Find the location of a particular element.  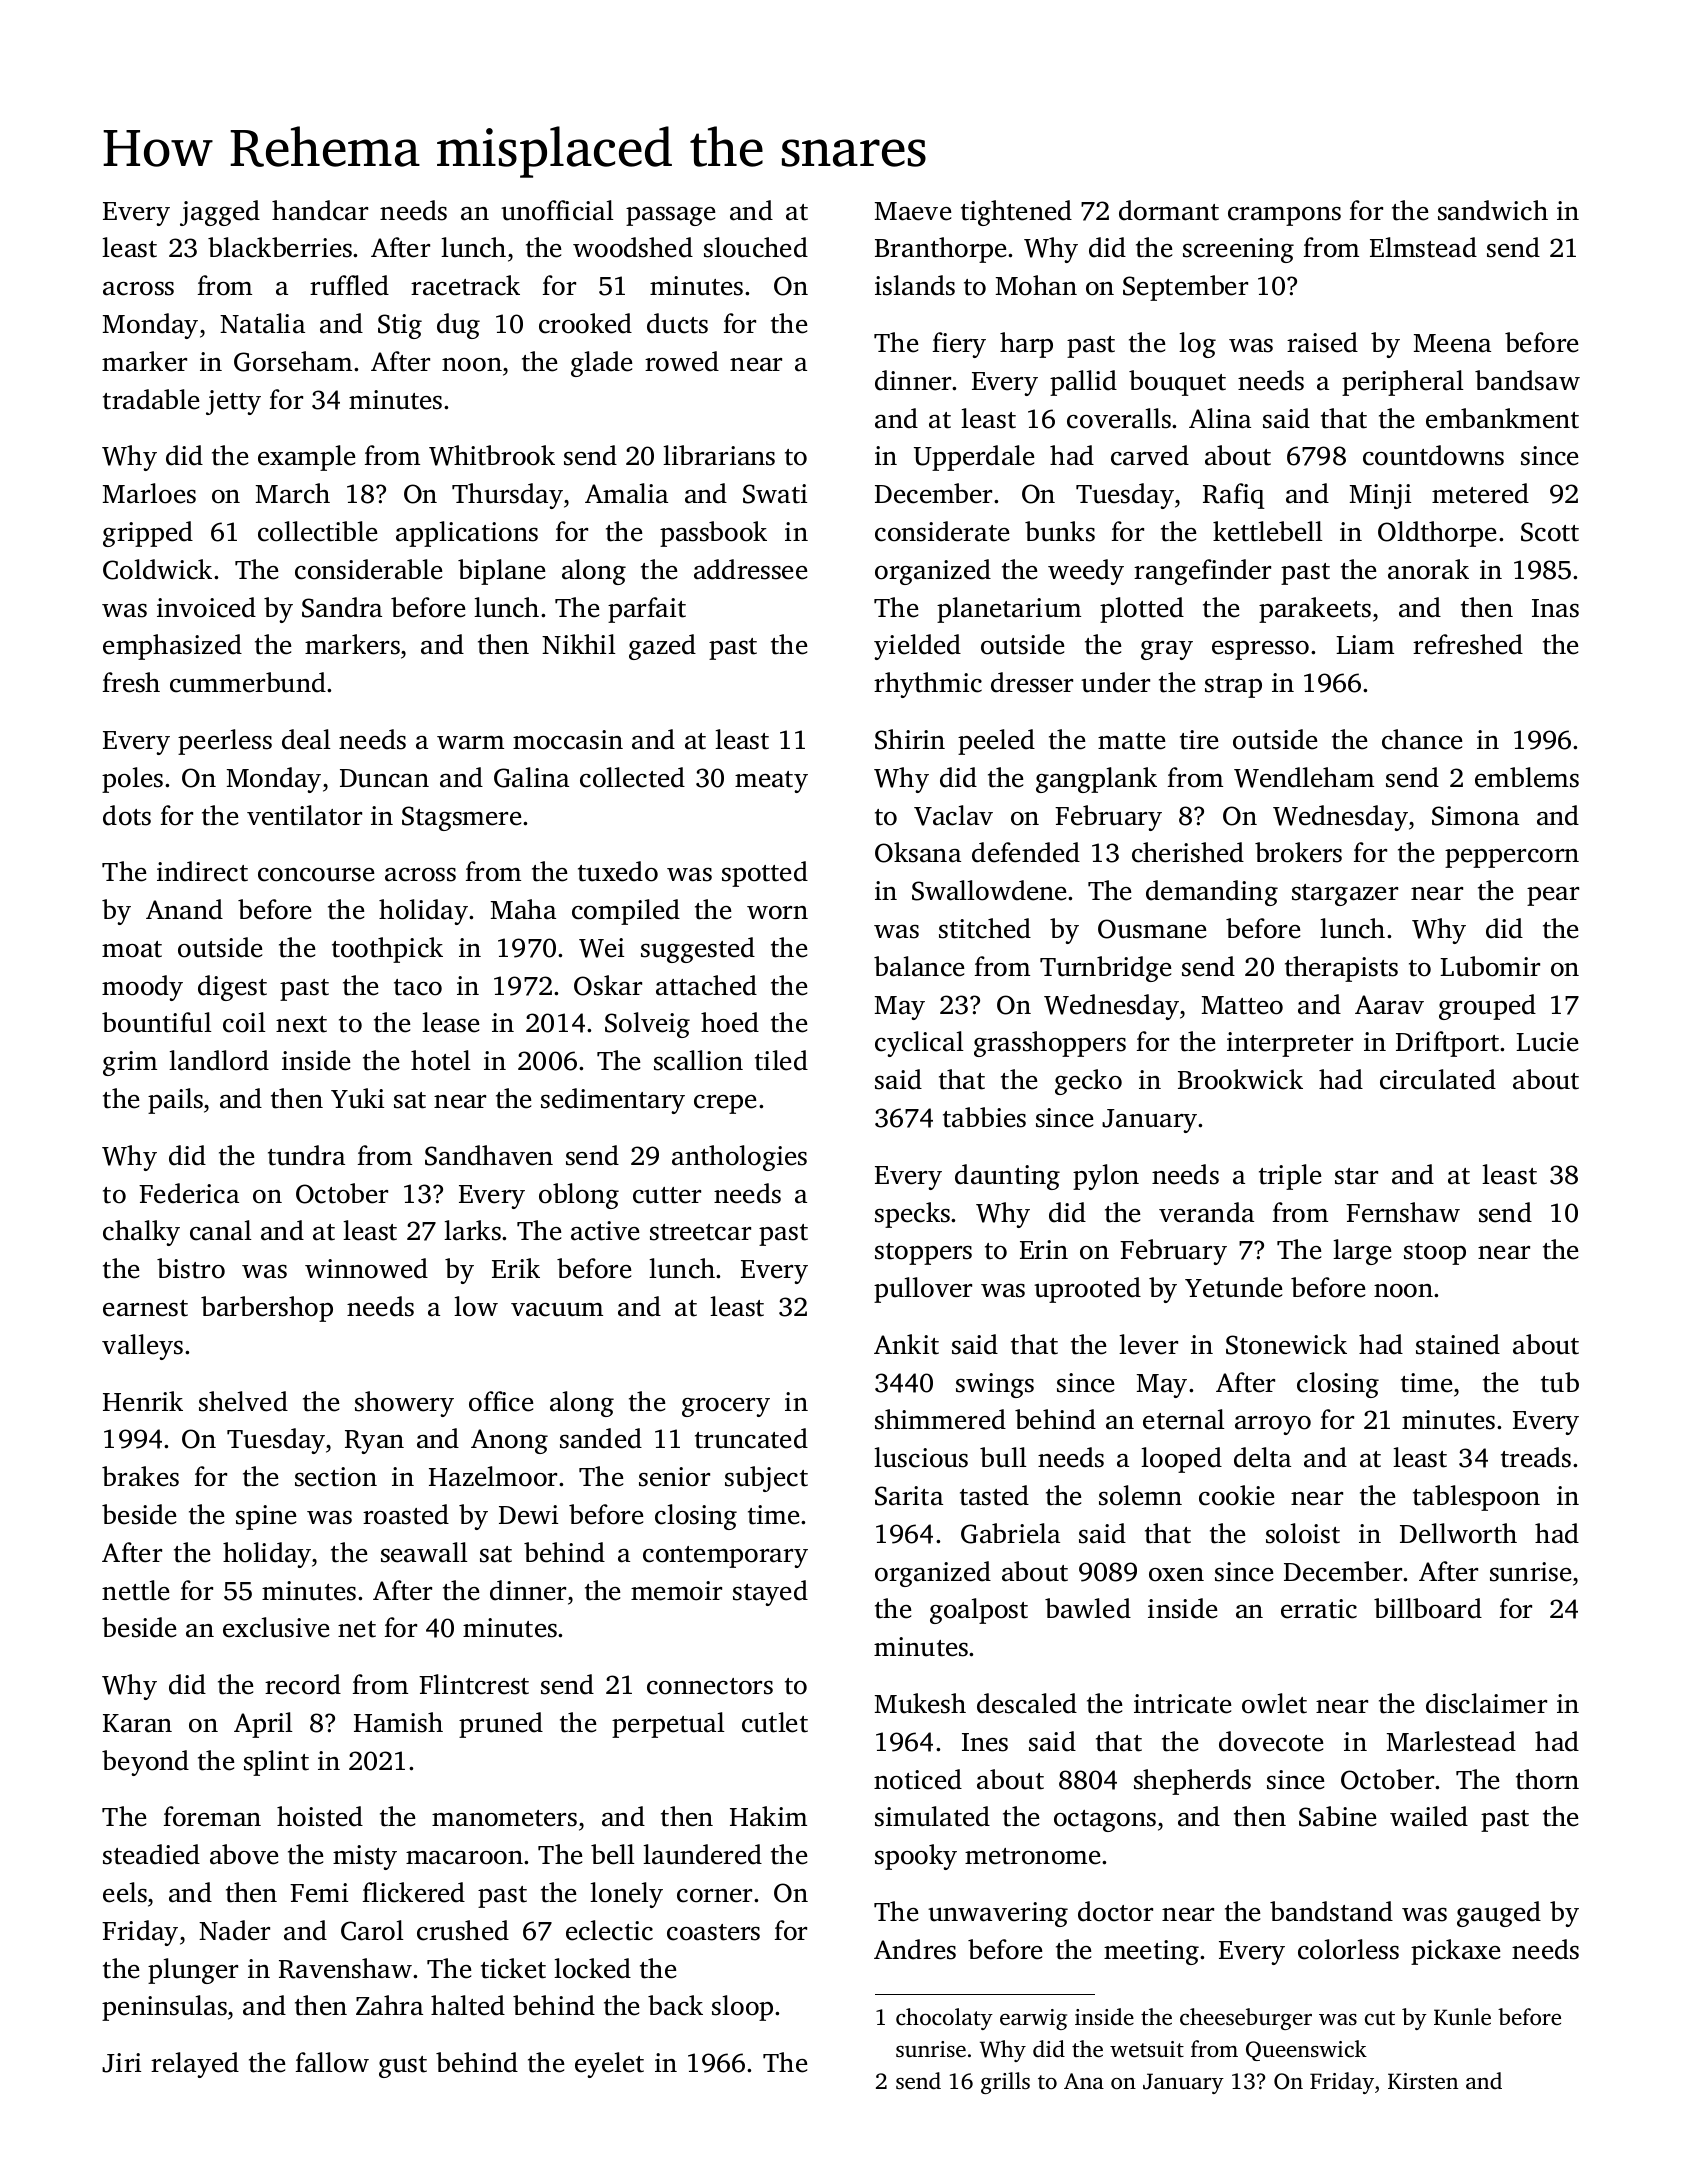

showery is located at coordinates (404, 1404).
